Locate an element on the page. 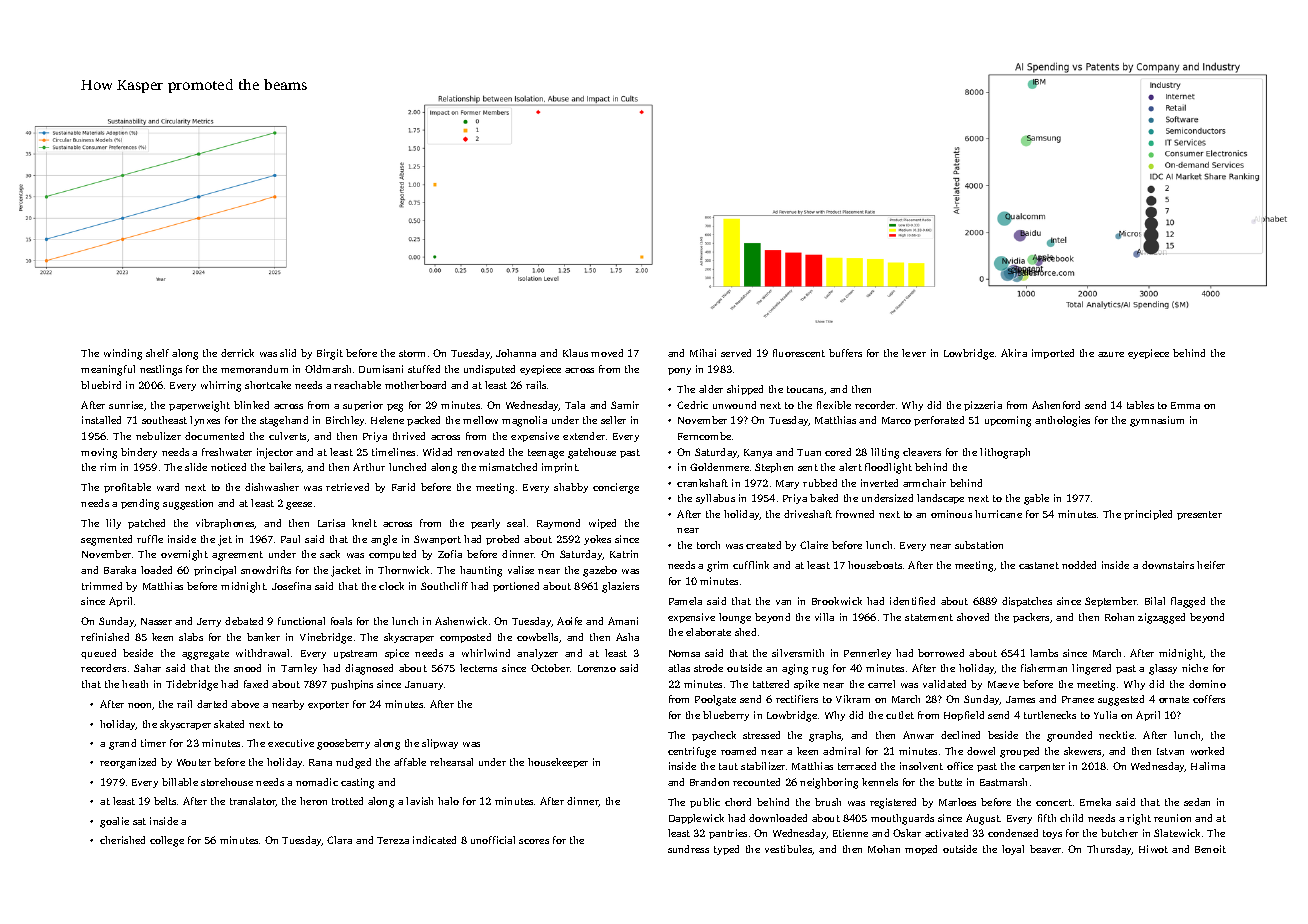  Mihai is located at coordinates (703, 353).
